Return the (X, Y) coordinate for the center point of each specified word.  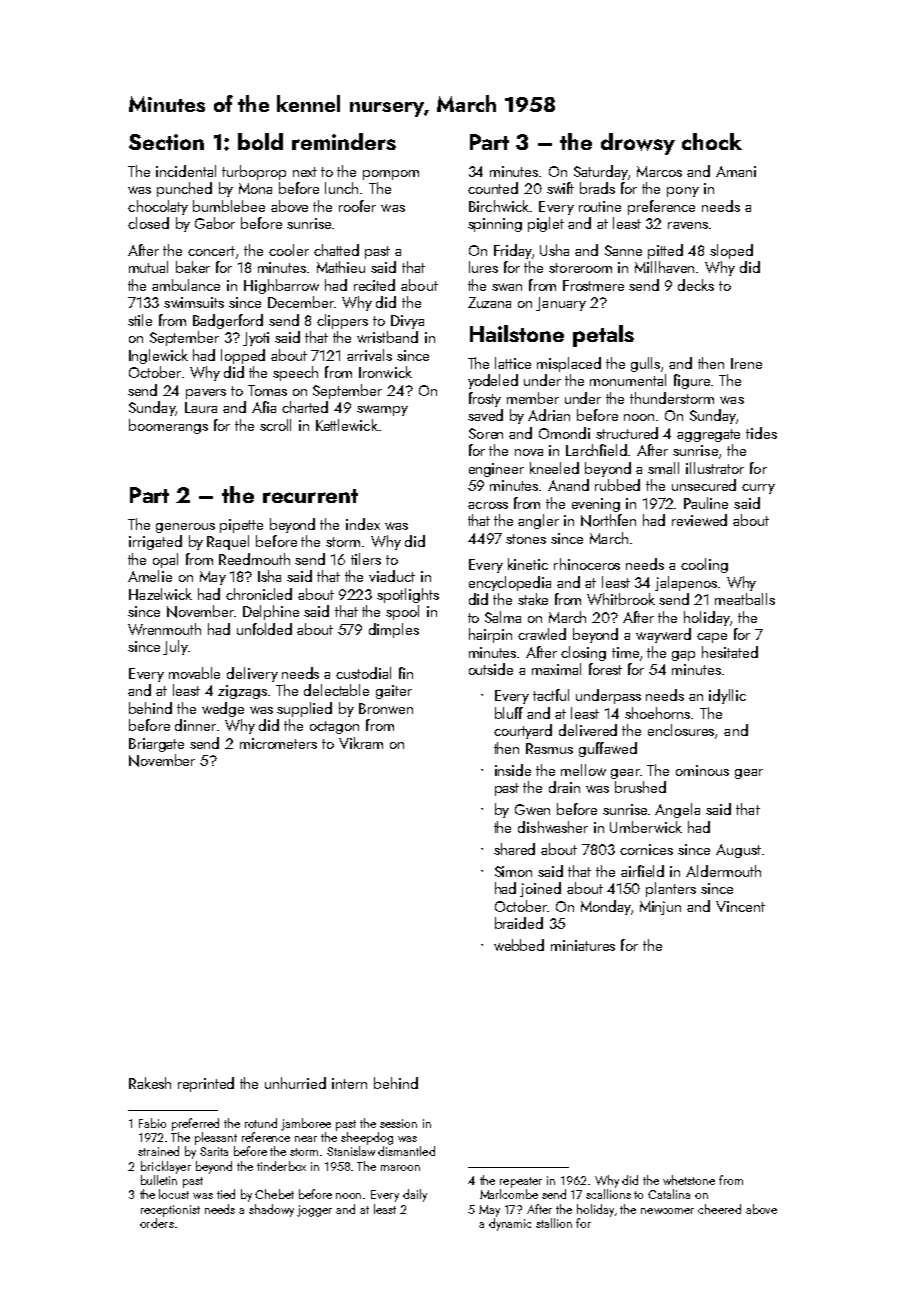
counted (493, 188)
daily (415, 1195)
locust (174, 1194)
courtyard (523, 731)
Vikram (361, 743)
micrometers (278, 743)
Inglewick (158, 356)
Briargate (156, 745)
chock (712, 141)
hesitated (730, 652)
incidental (186, 171)
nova (529, 452)
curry (758, 489)
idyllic (727, 696)
